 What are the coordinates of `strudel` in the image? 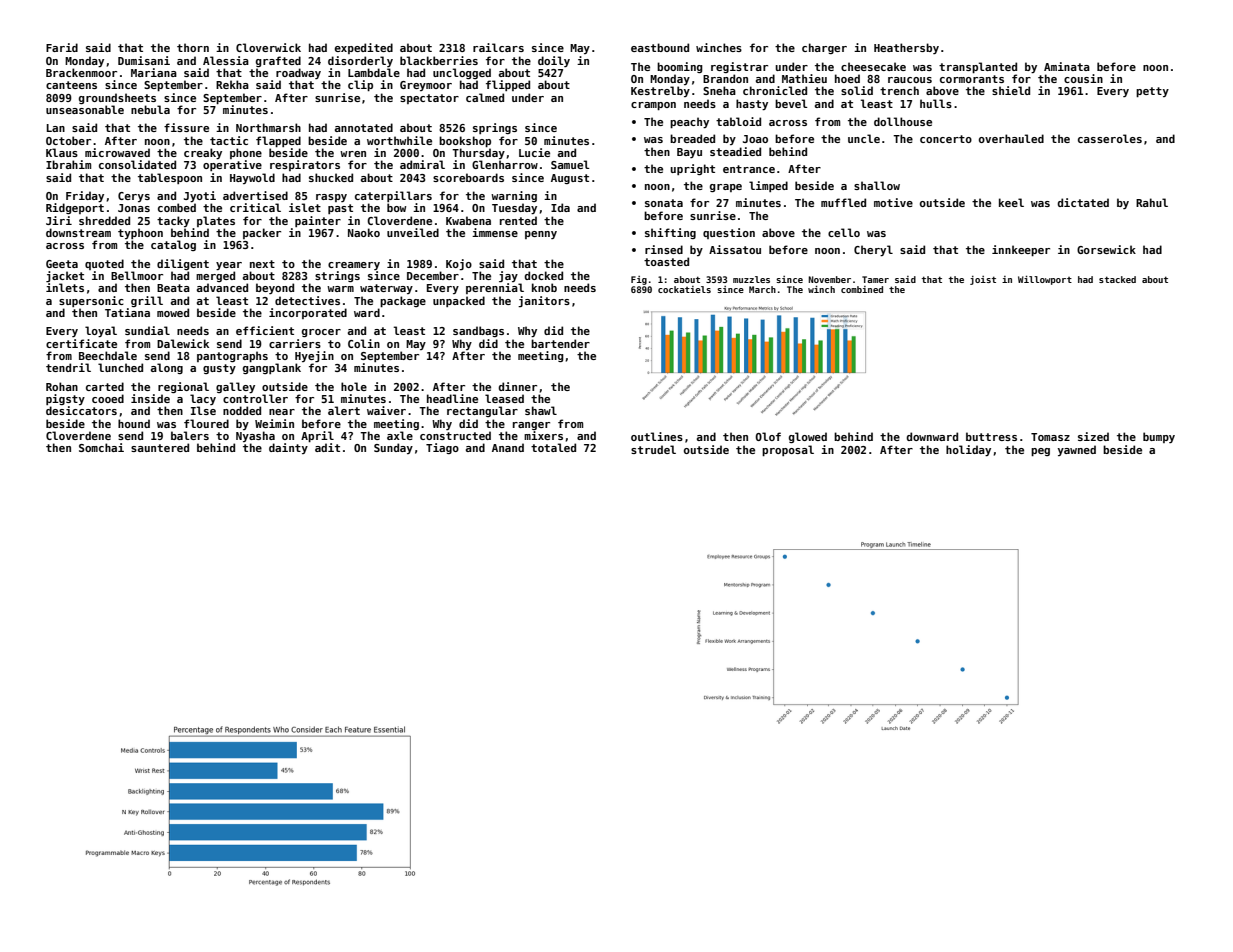 It's located at (653, 449).
